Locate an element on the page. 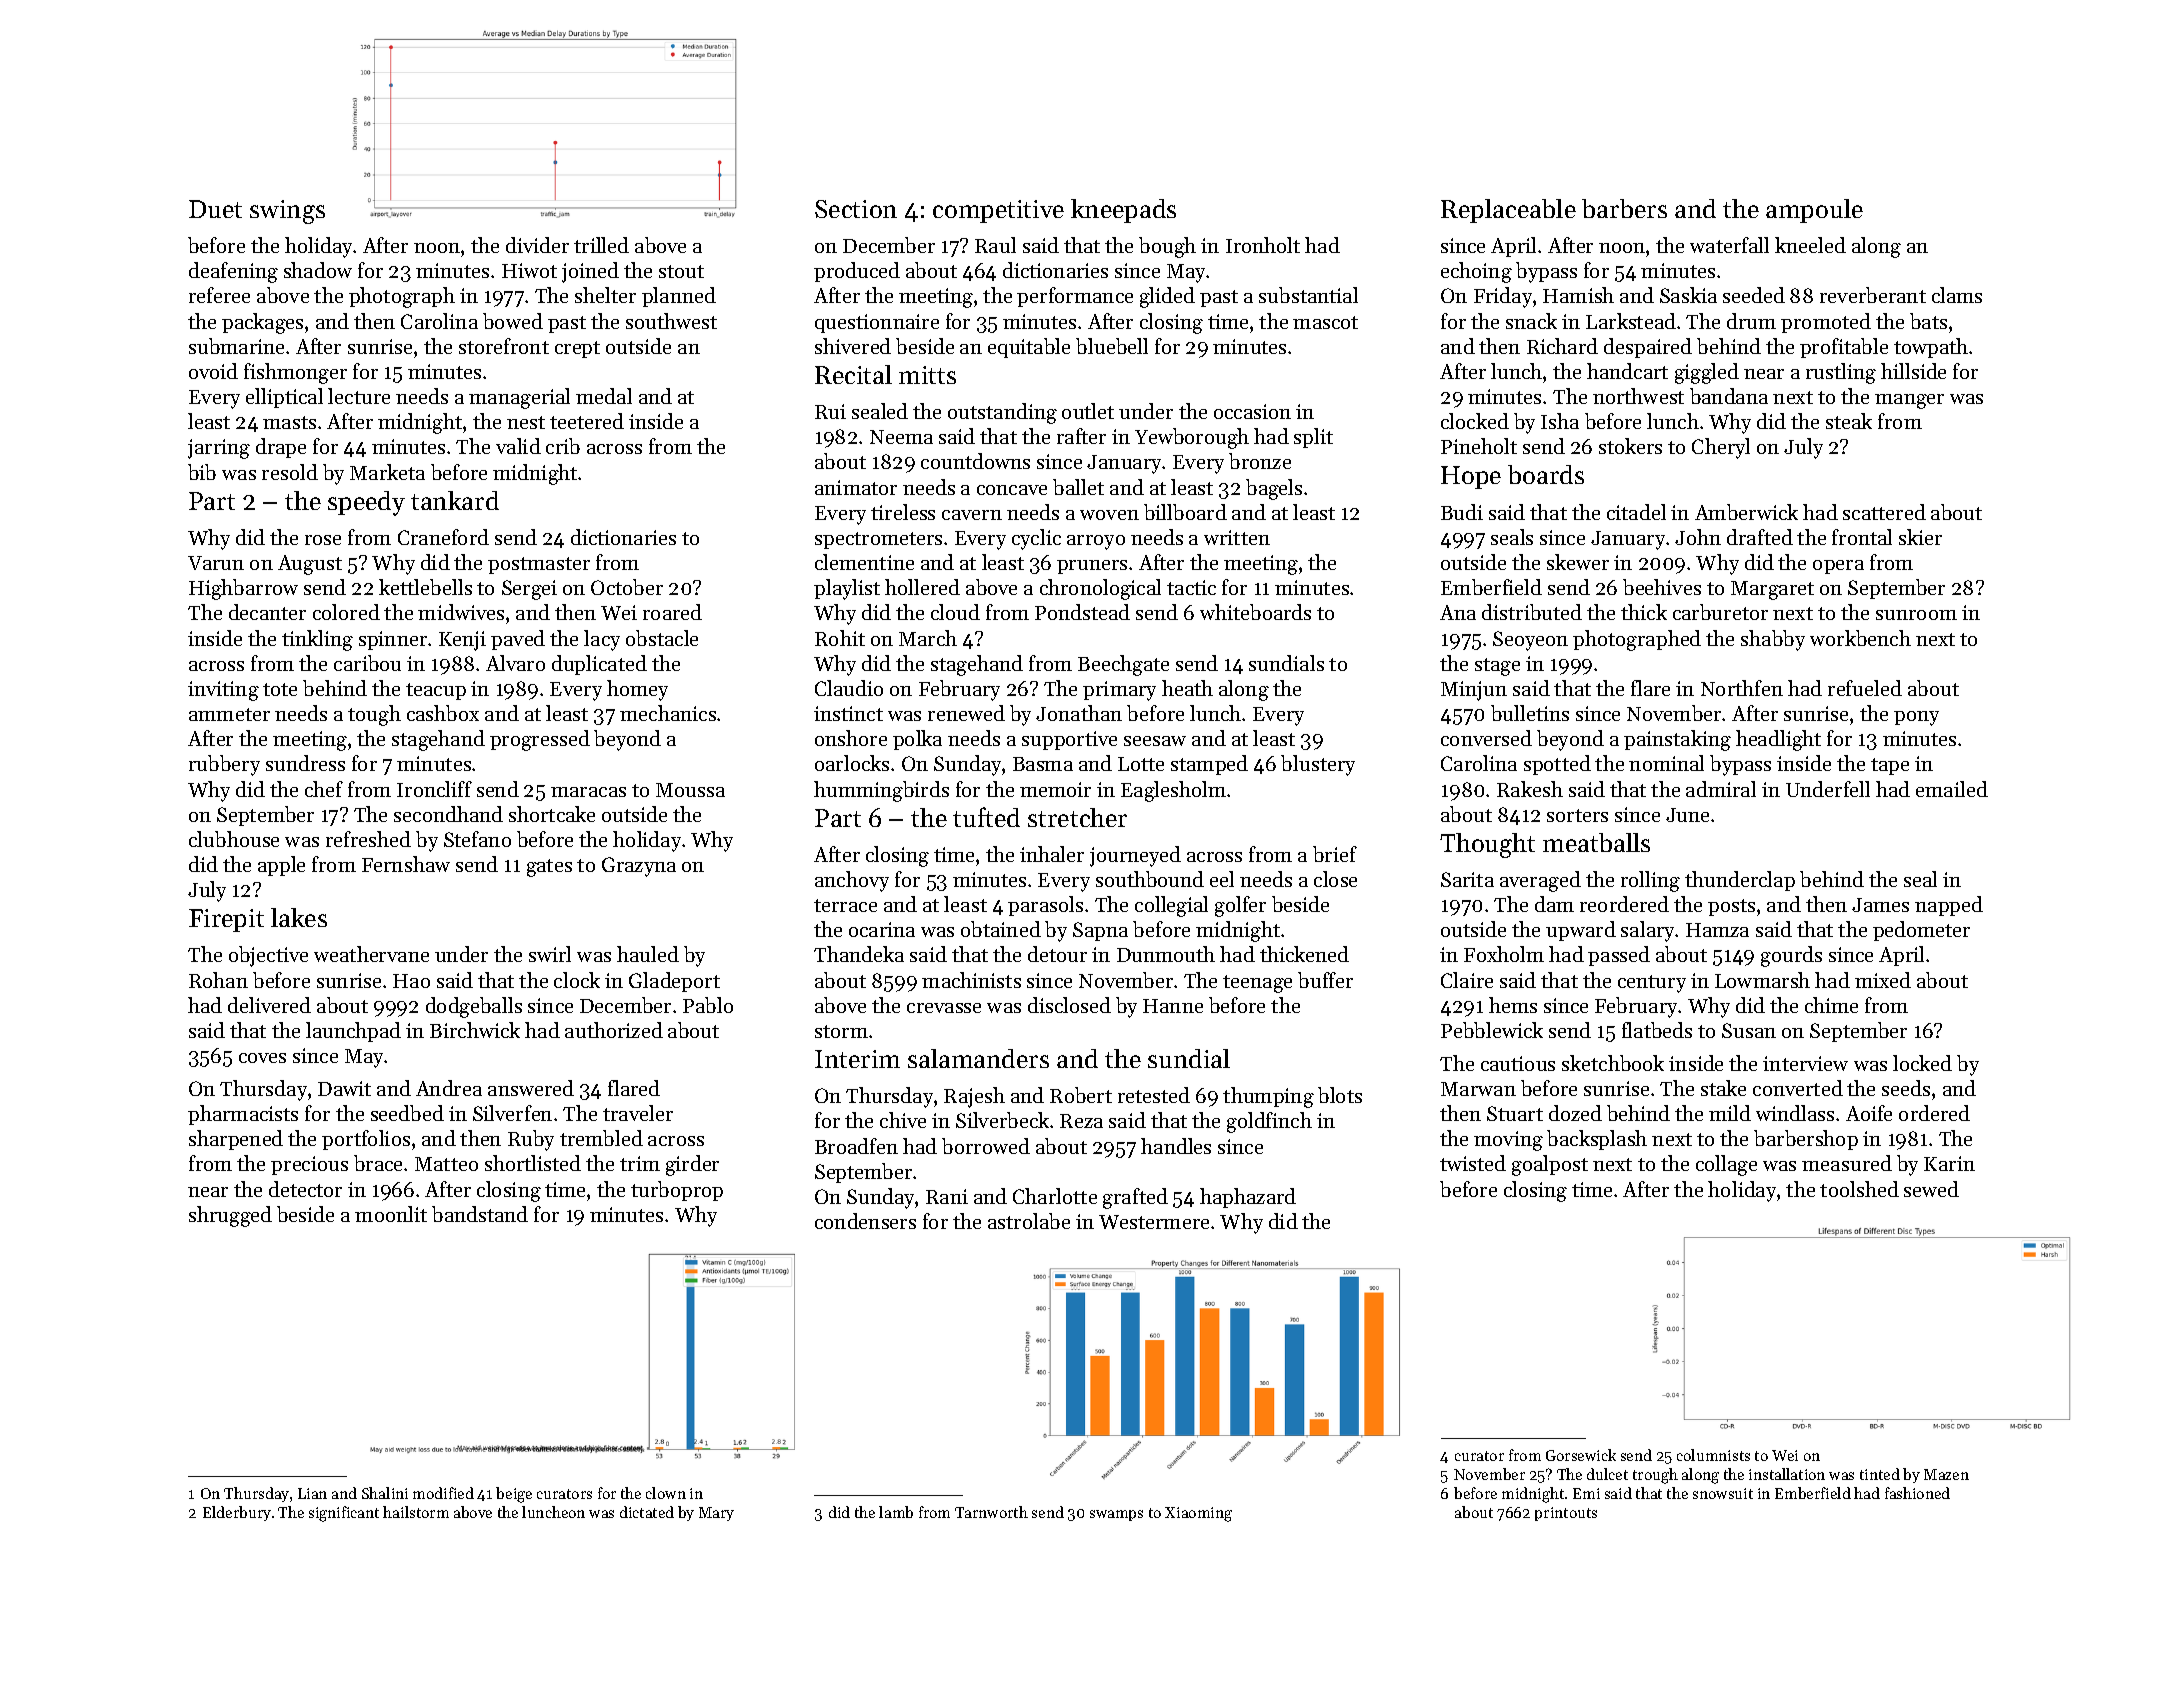 The image size is (2178, 1683). Hanne is located at coordinates (1173, 1006).
